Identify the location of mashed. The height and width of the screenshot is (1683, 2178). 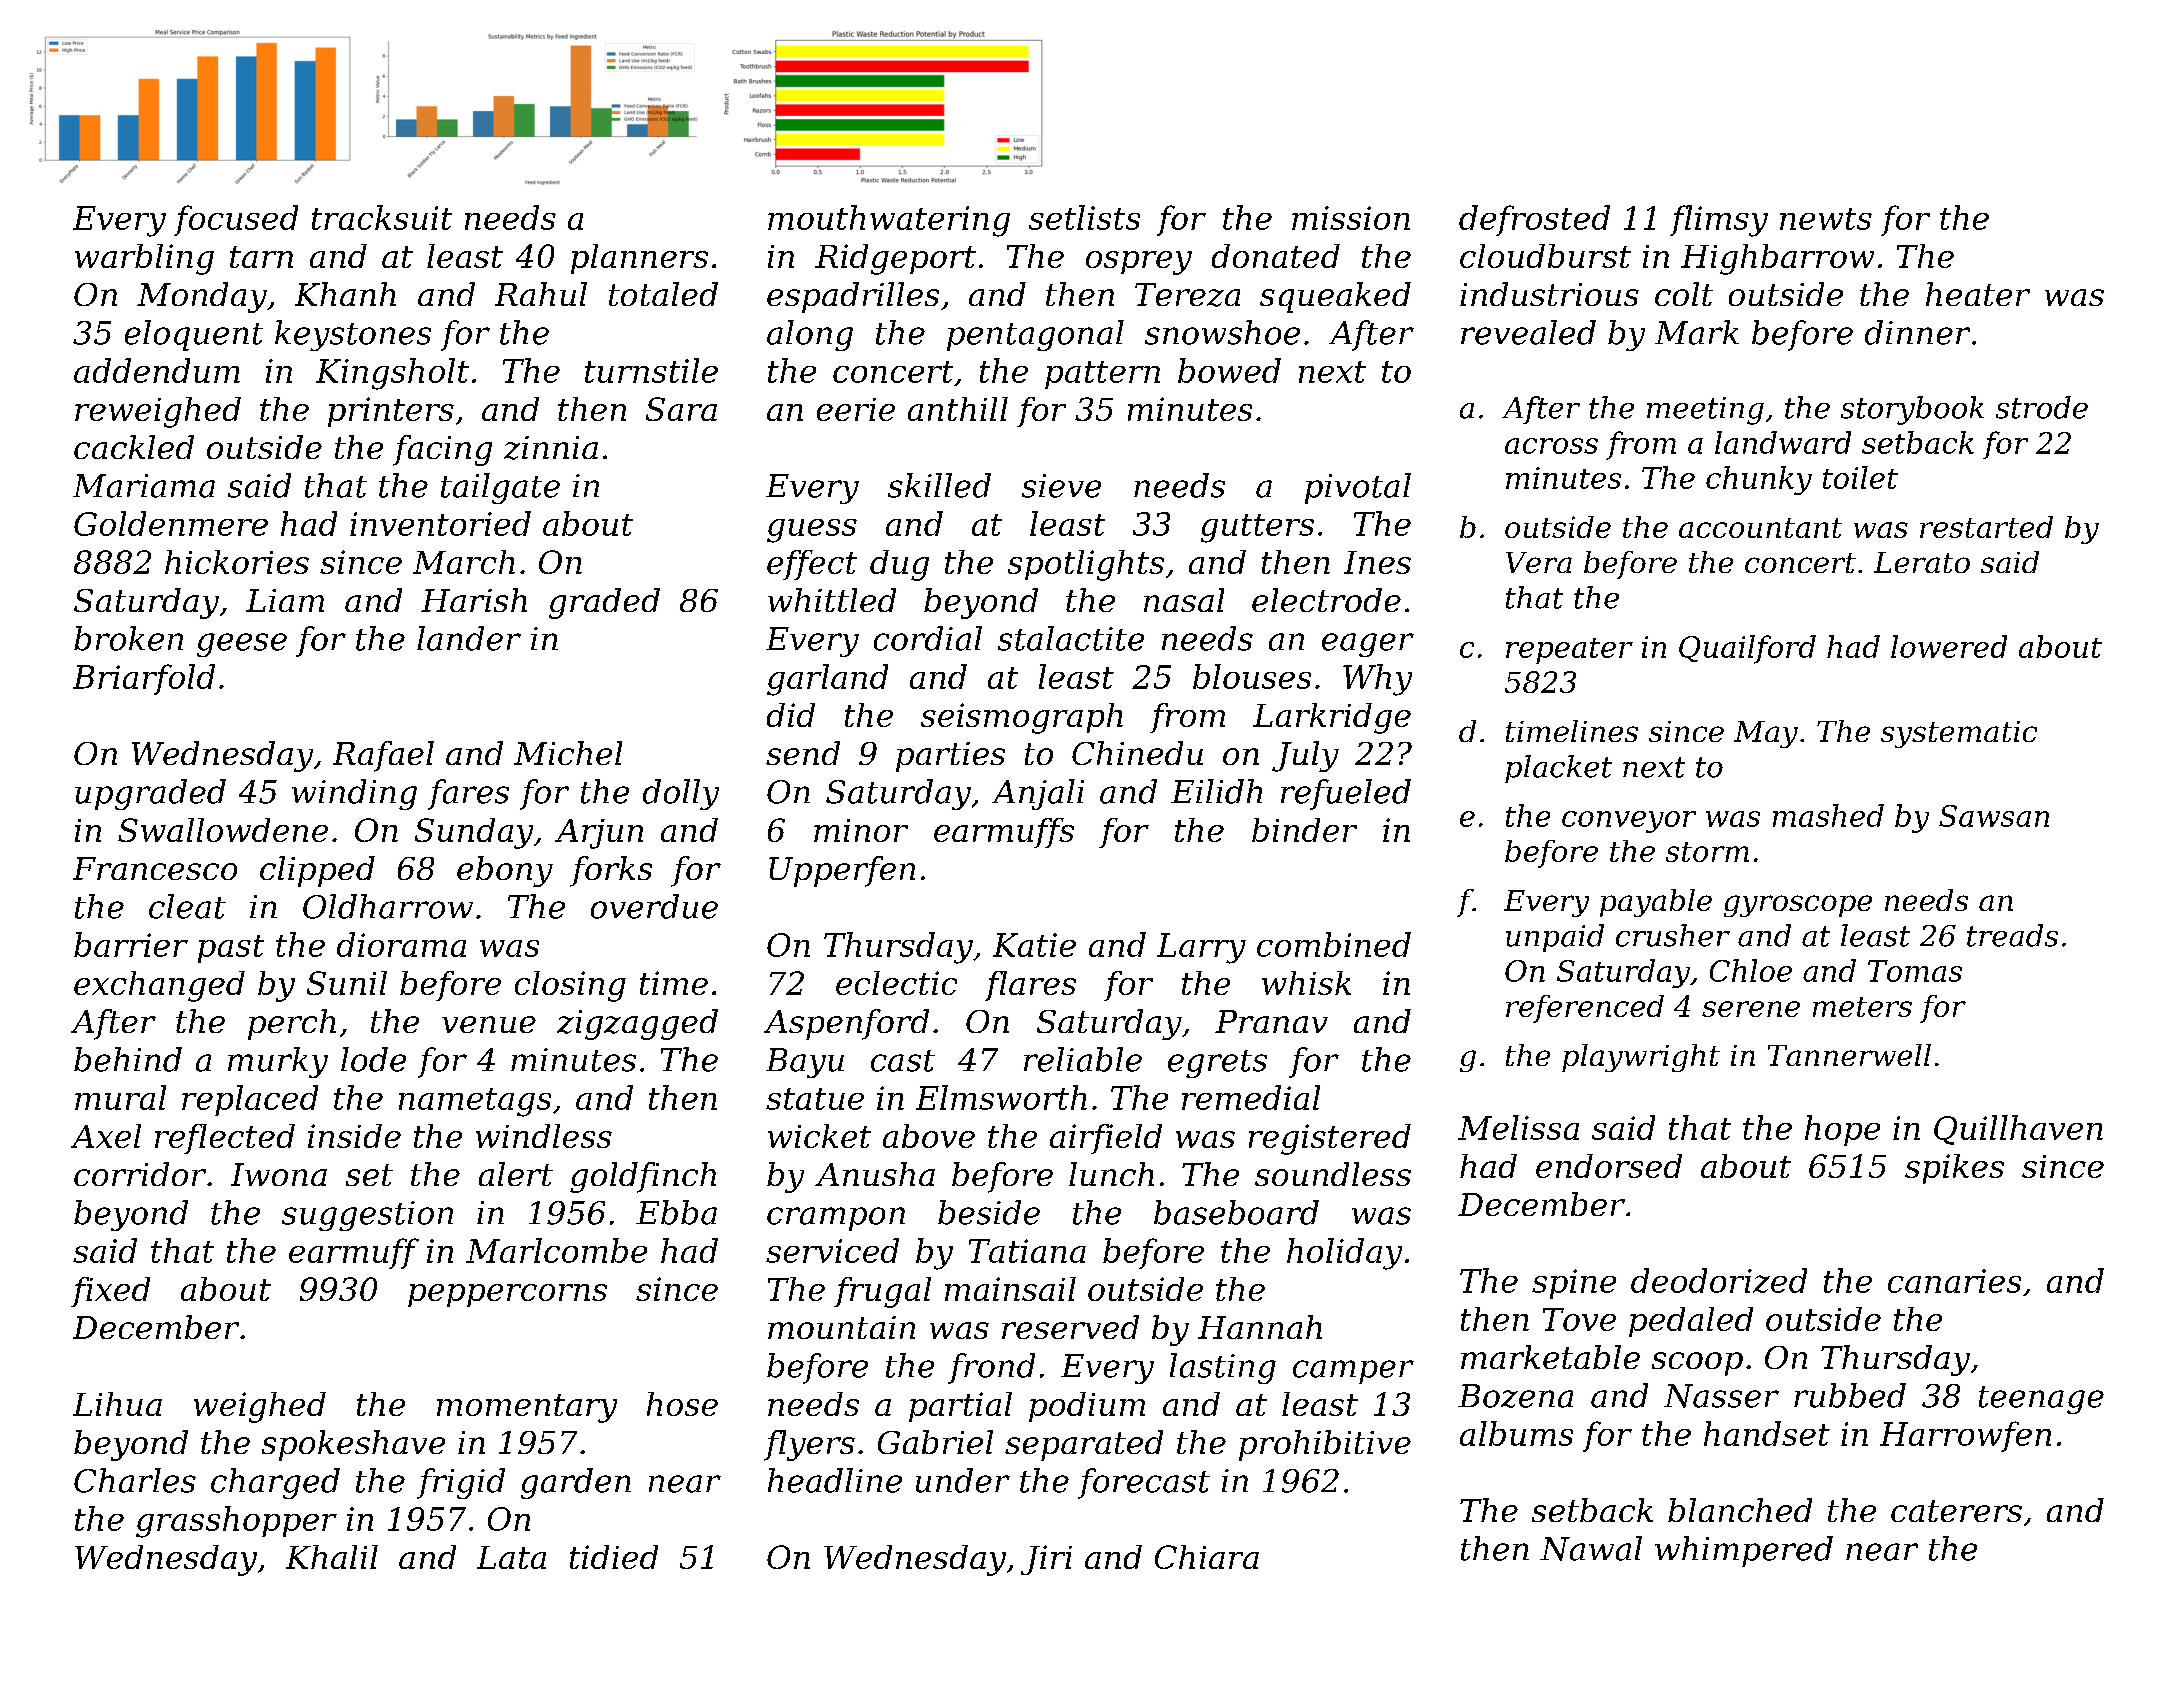
(1828, 815).
